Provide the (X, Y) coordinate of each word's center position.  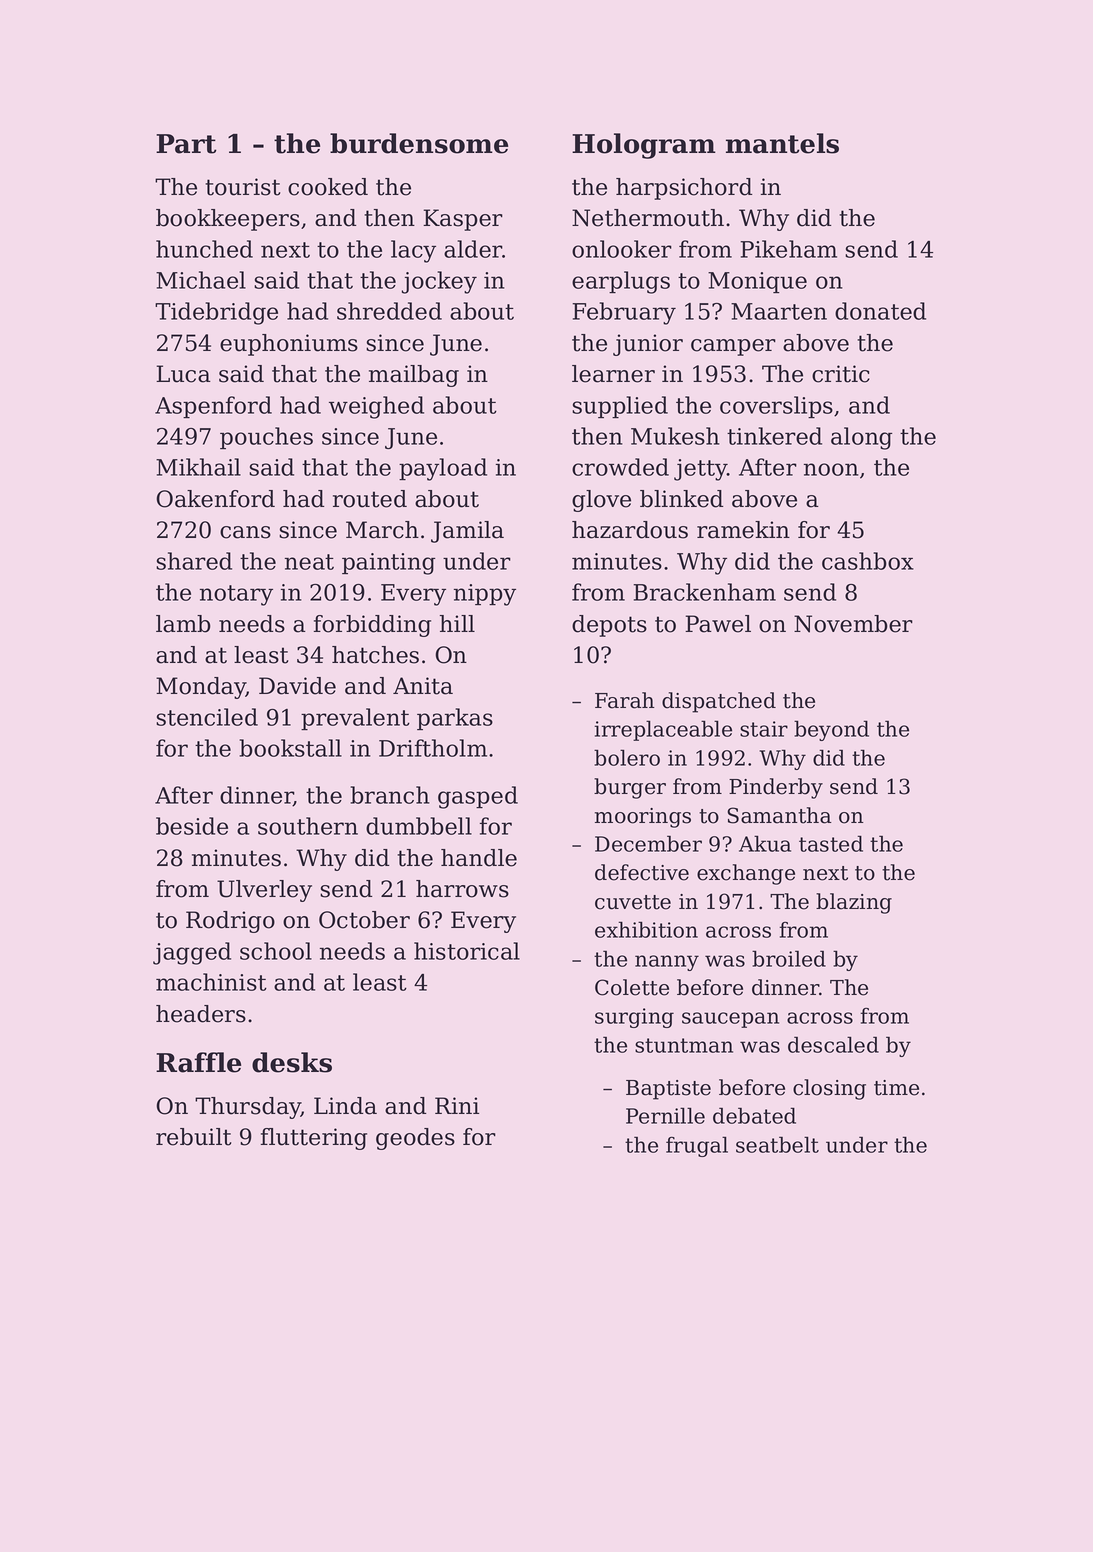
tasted (831, 843)
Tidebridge (216, 313)
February (624, 313)
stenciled (207, 717)
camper (733, 347)
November (853, 624)
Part (186, 144)
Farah (624, 700)
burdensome (419, 143)
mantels (782, 143)
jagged (192, 953)
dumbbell (419, 826)
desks (292, 1062)
